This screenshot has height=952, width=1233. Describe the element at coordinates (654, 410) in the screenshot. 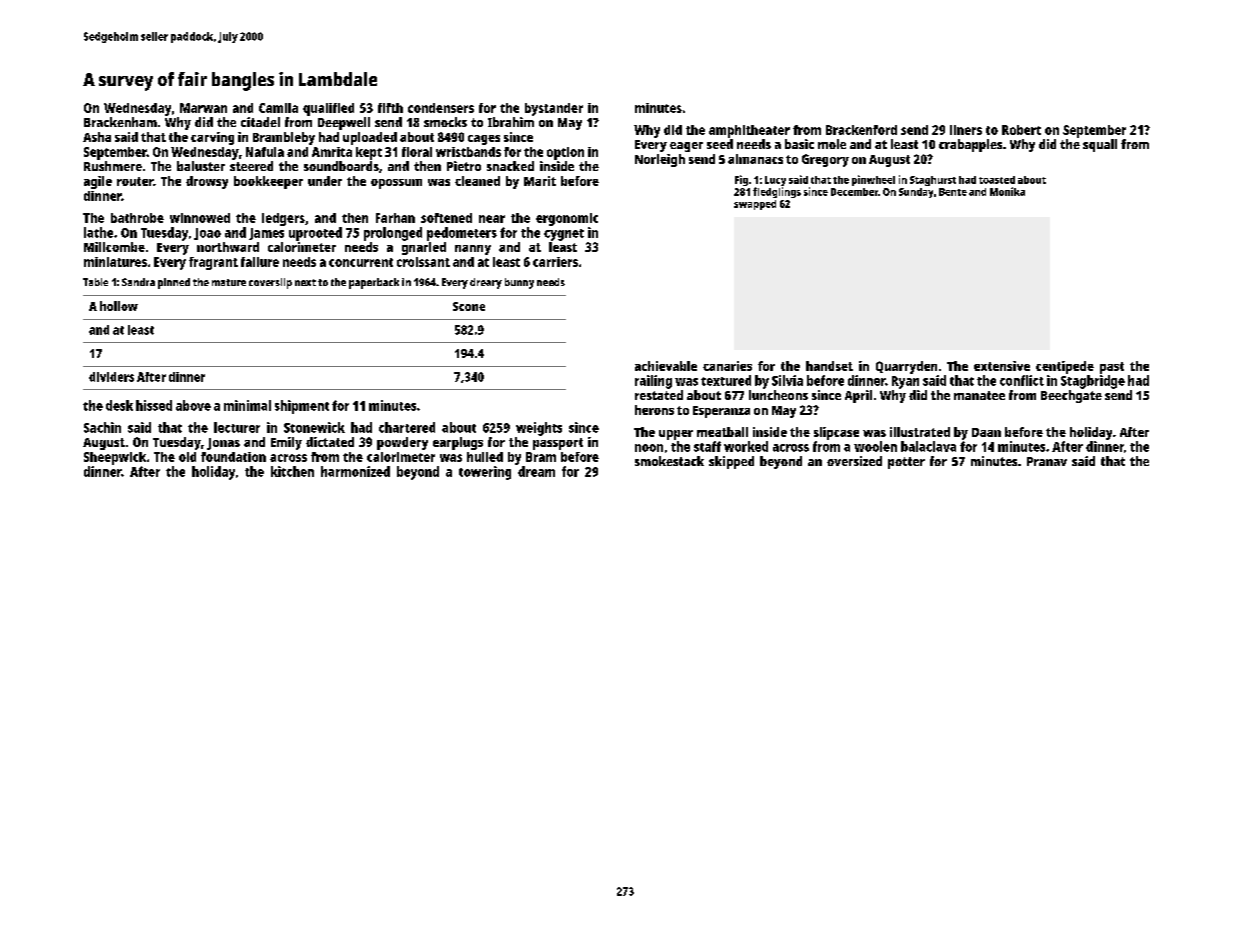

I see `herons` at that location.
